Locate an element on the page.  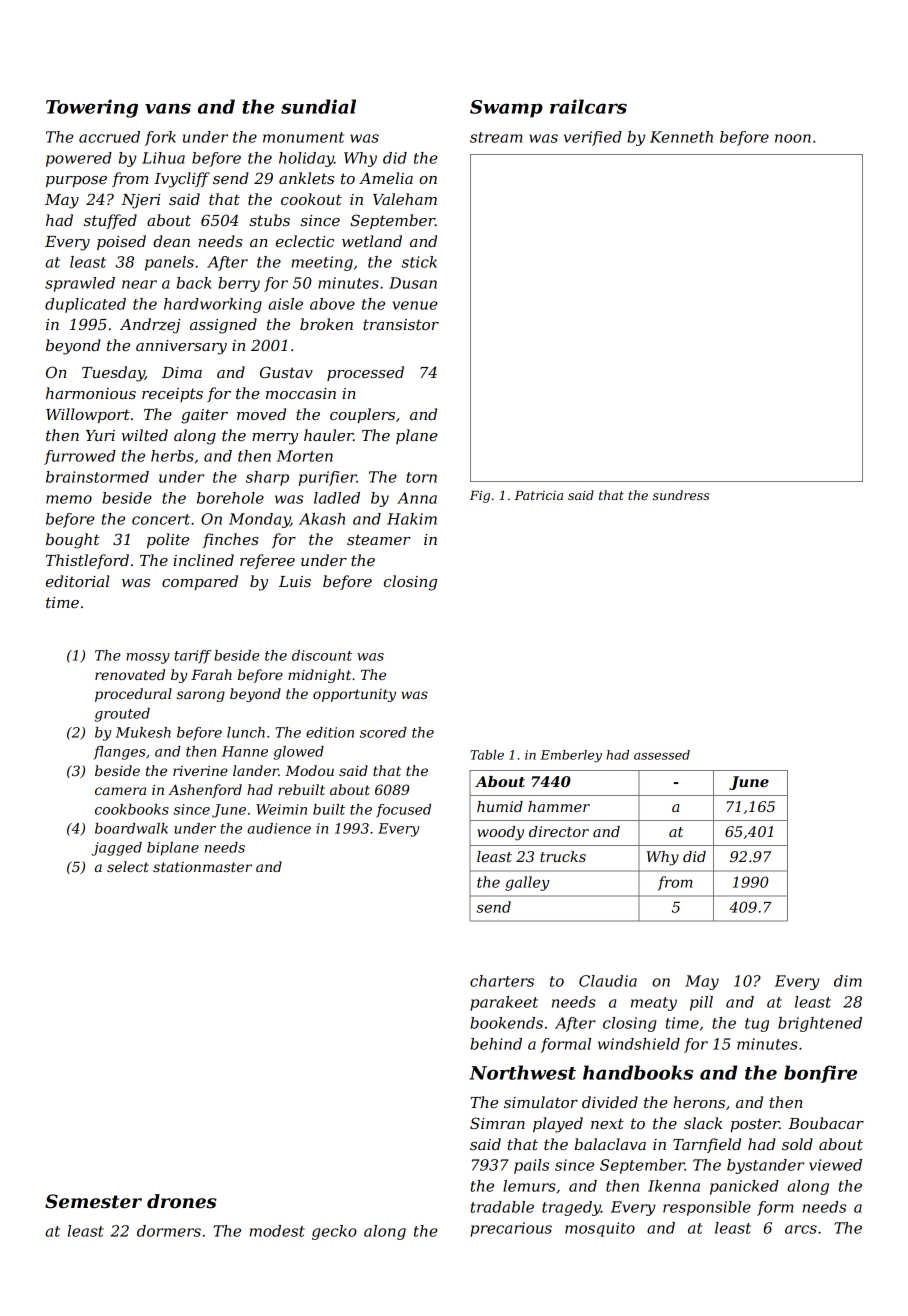
vans is located at coordinates (168, 108).
